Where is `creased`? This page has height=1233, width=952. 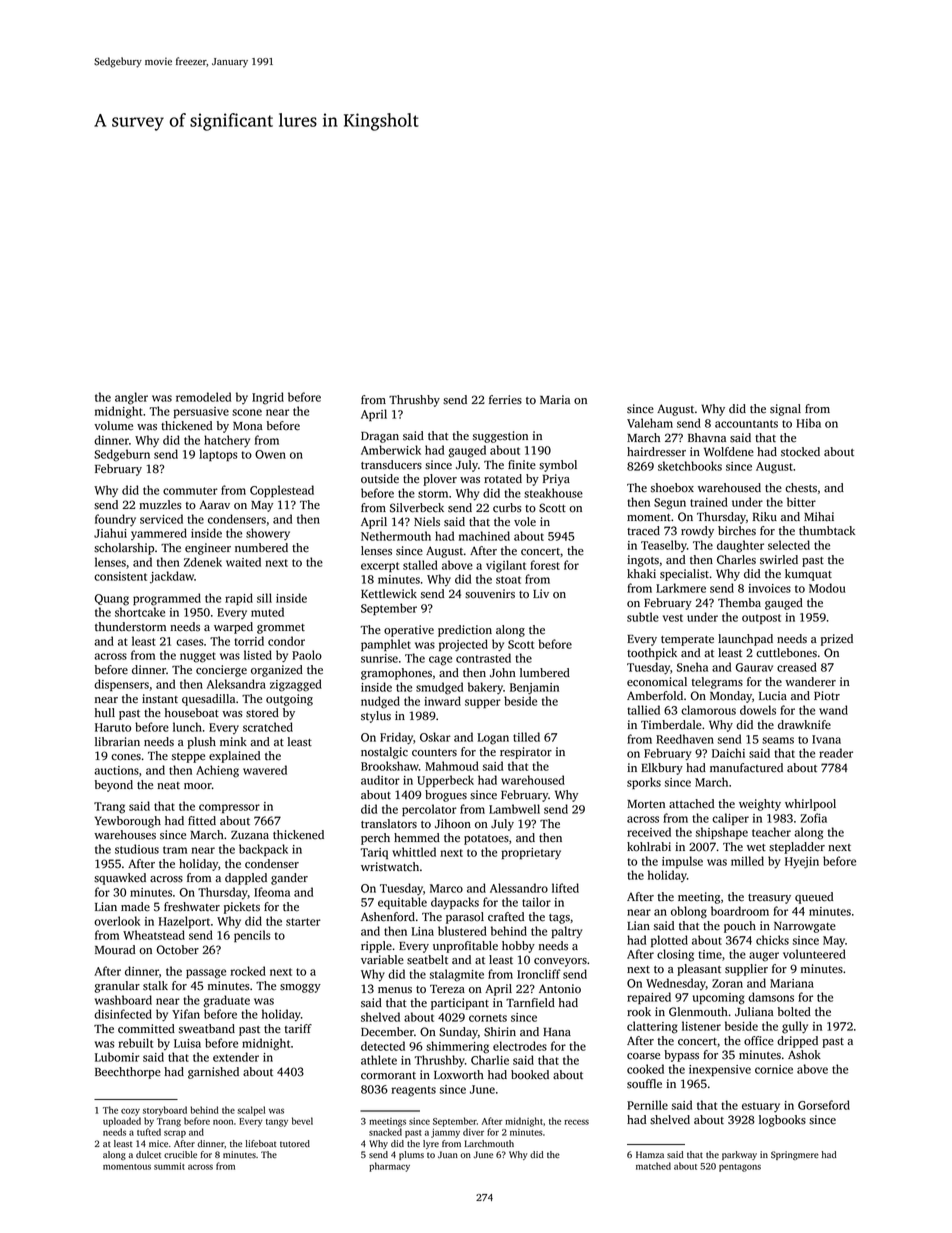 creased is located at coordinates (797, 667).
